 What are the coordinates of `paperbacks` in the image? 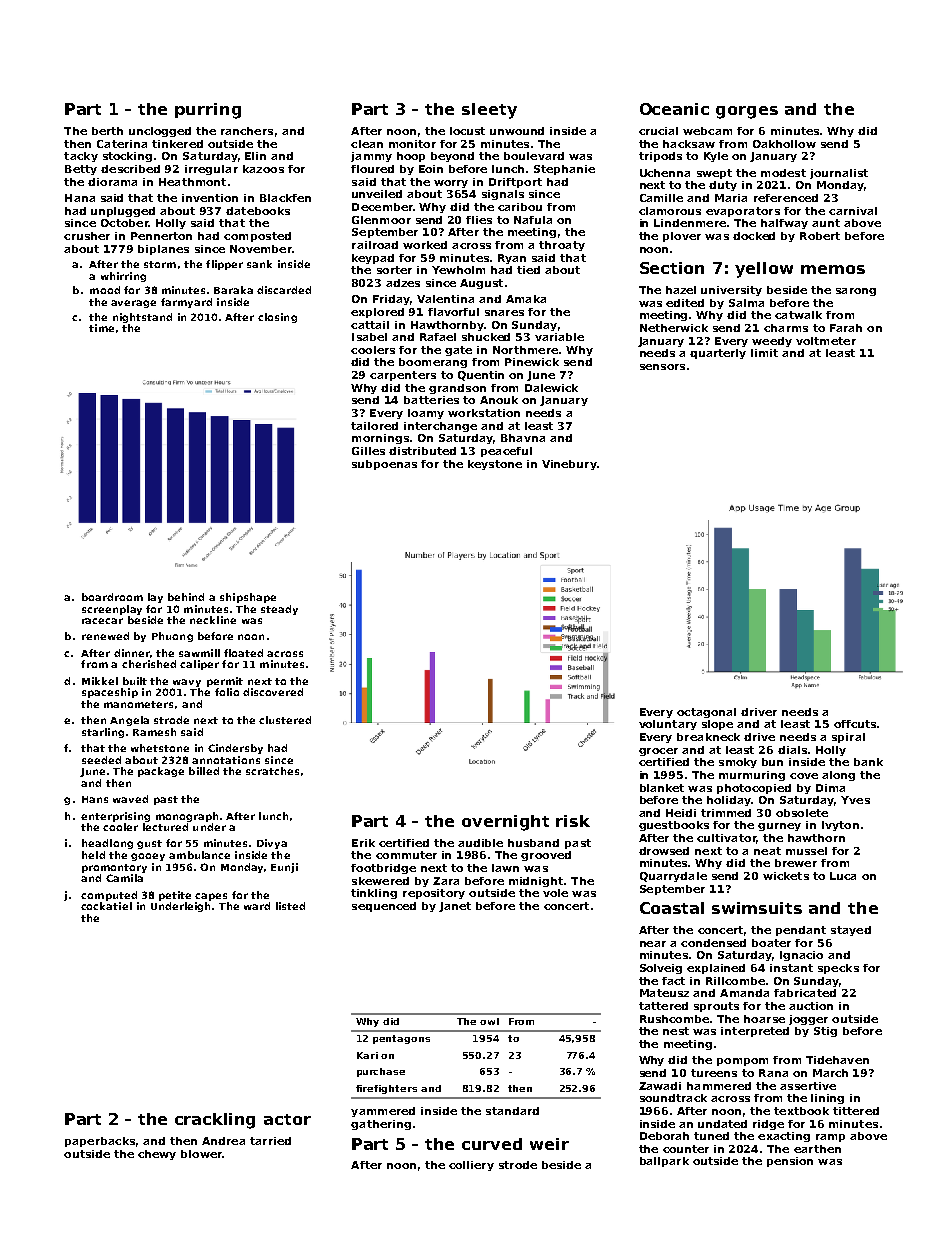 It's located at (100, 1142).
